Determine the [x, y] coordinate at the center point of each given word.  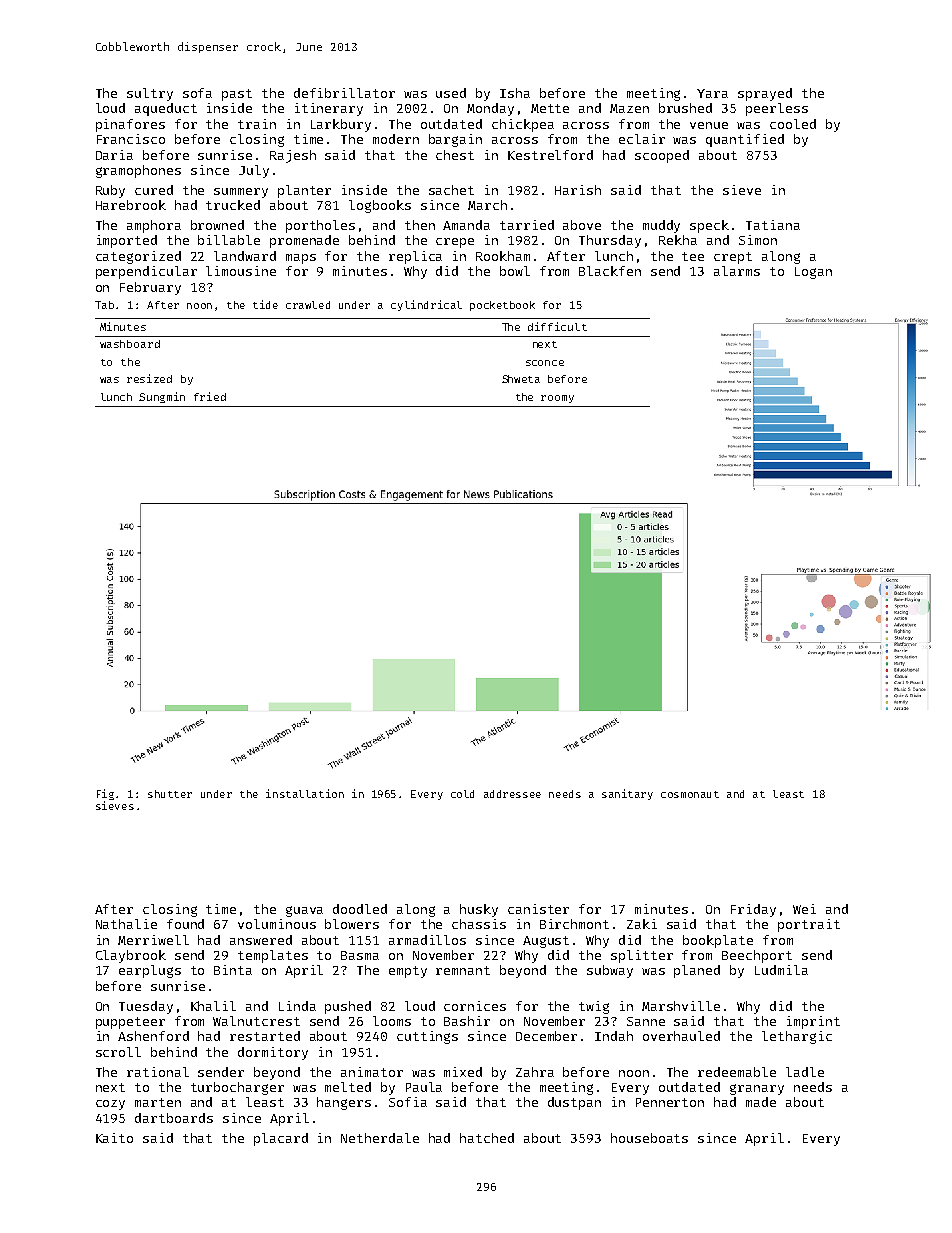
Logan [813, 273]
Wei [804, 909]
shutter [170, 794]
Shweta [521, 379]
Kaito [114, 1138]
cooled [793, 124]
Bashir [467, 1021]
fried [210, 396]
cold [462, 794]
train [257, 124]
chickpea [523, 125]
